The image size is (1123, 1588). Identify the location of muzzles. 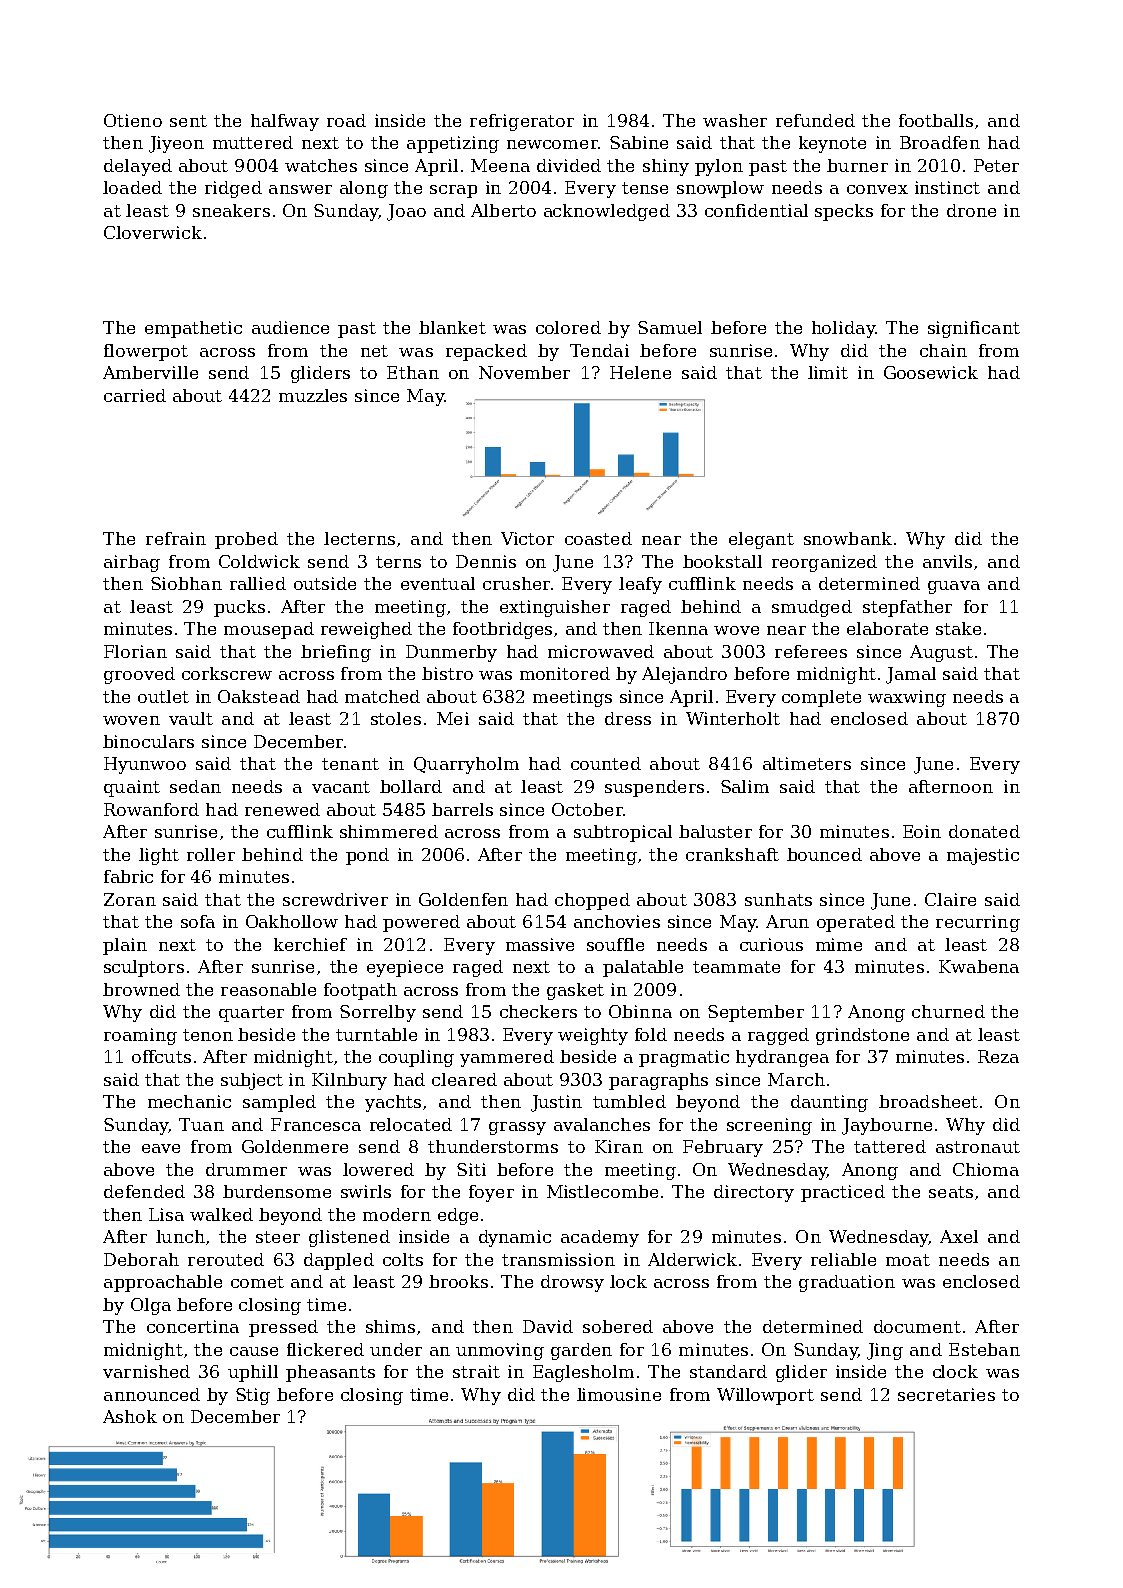
(313, 395).
